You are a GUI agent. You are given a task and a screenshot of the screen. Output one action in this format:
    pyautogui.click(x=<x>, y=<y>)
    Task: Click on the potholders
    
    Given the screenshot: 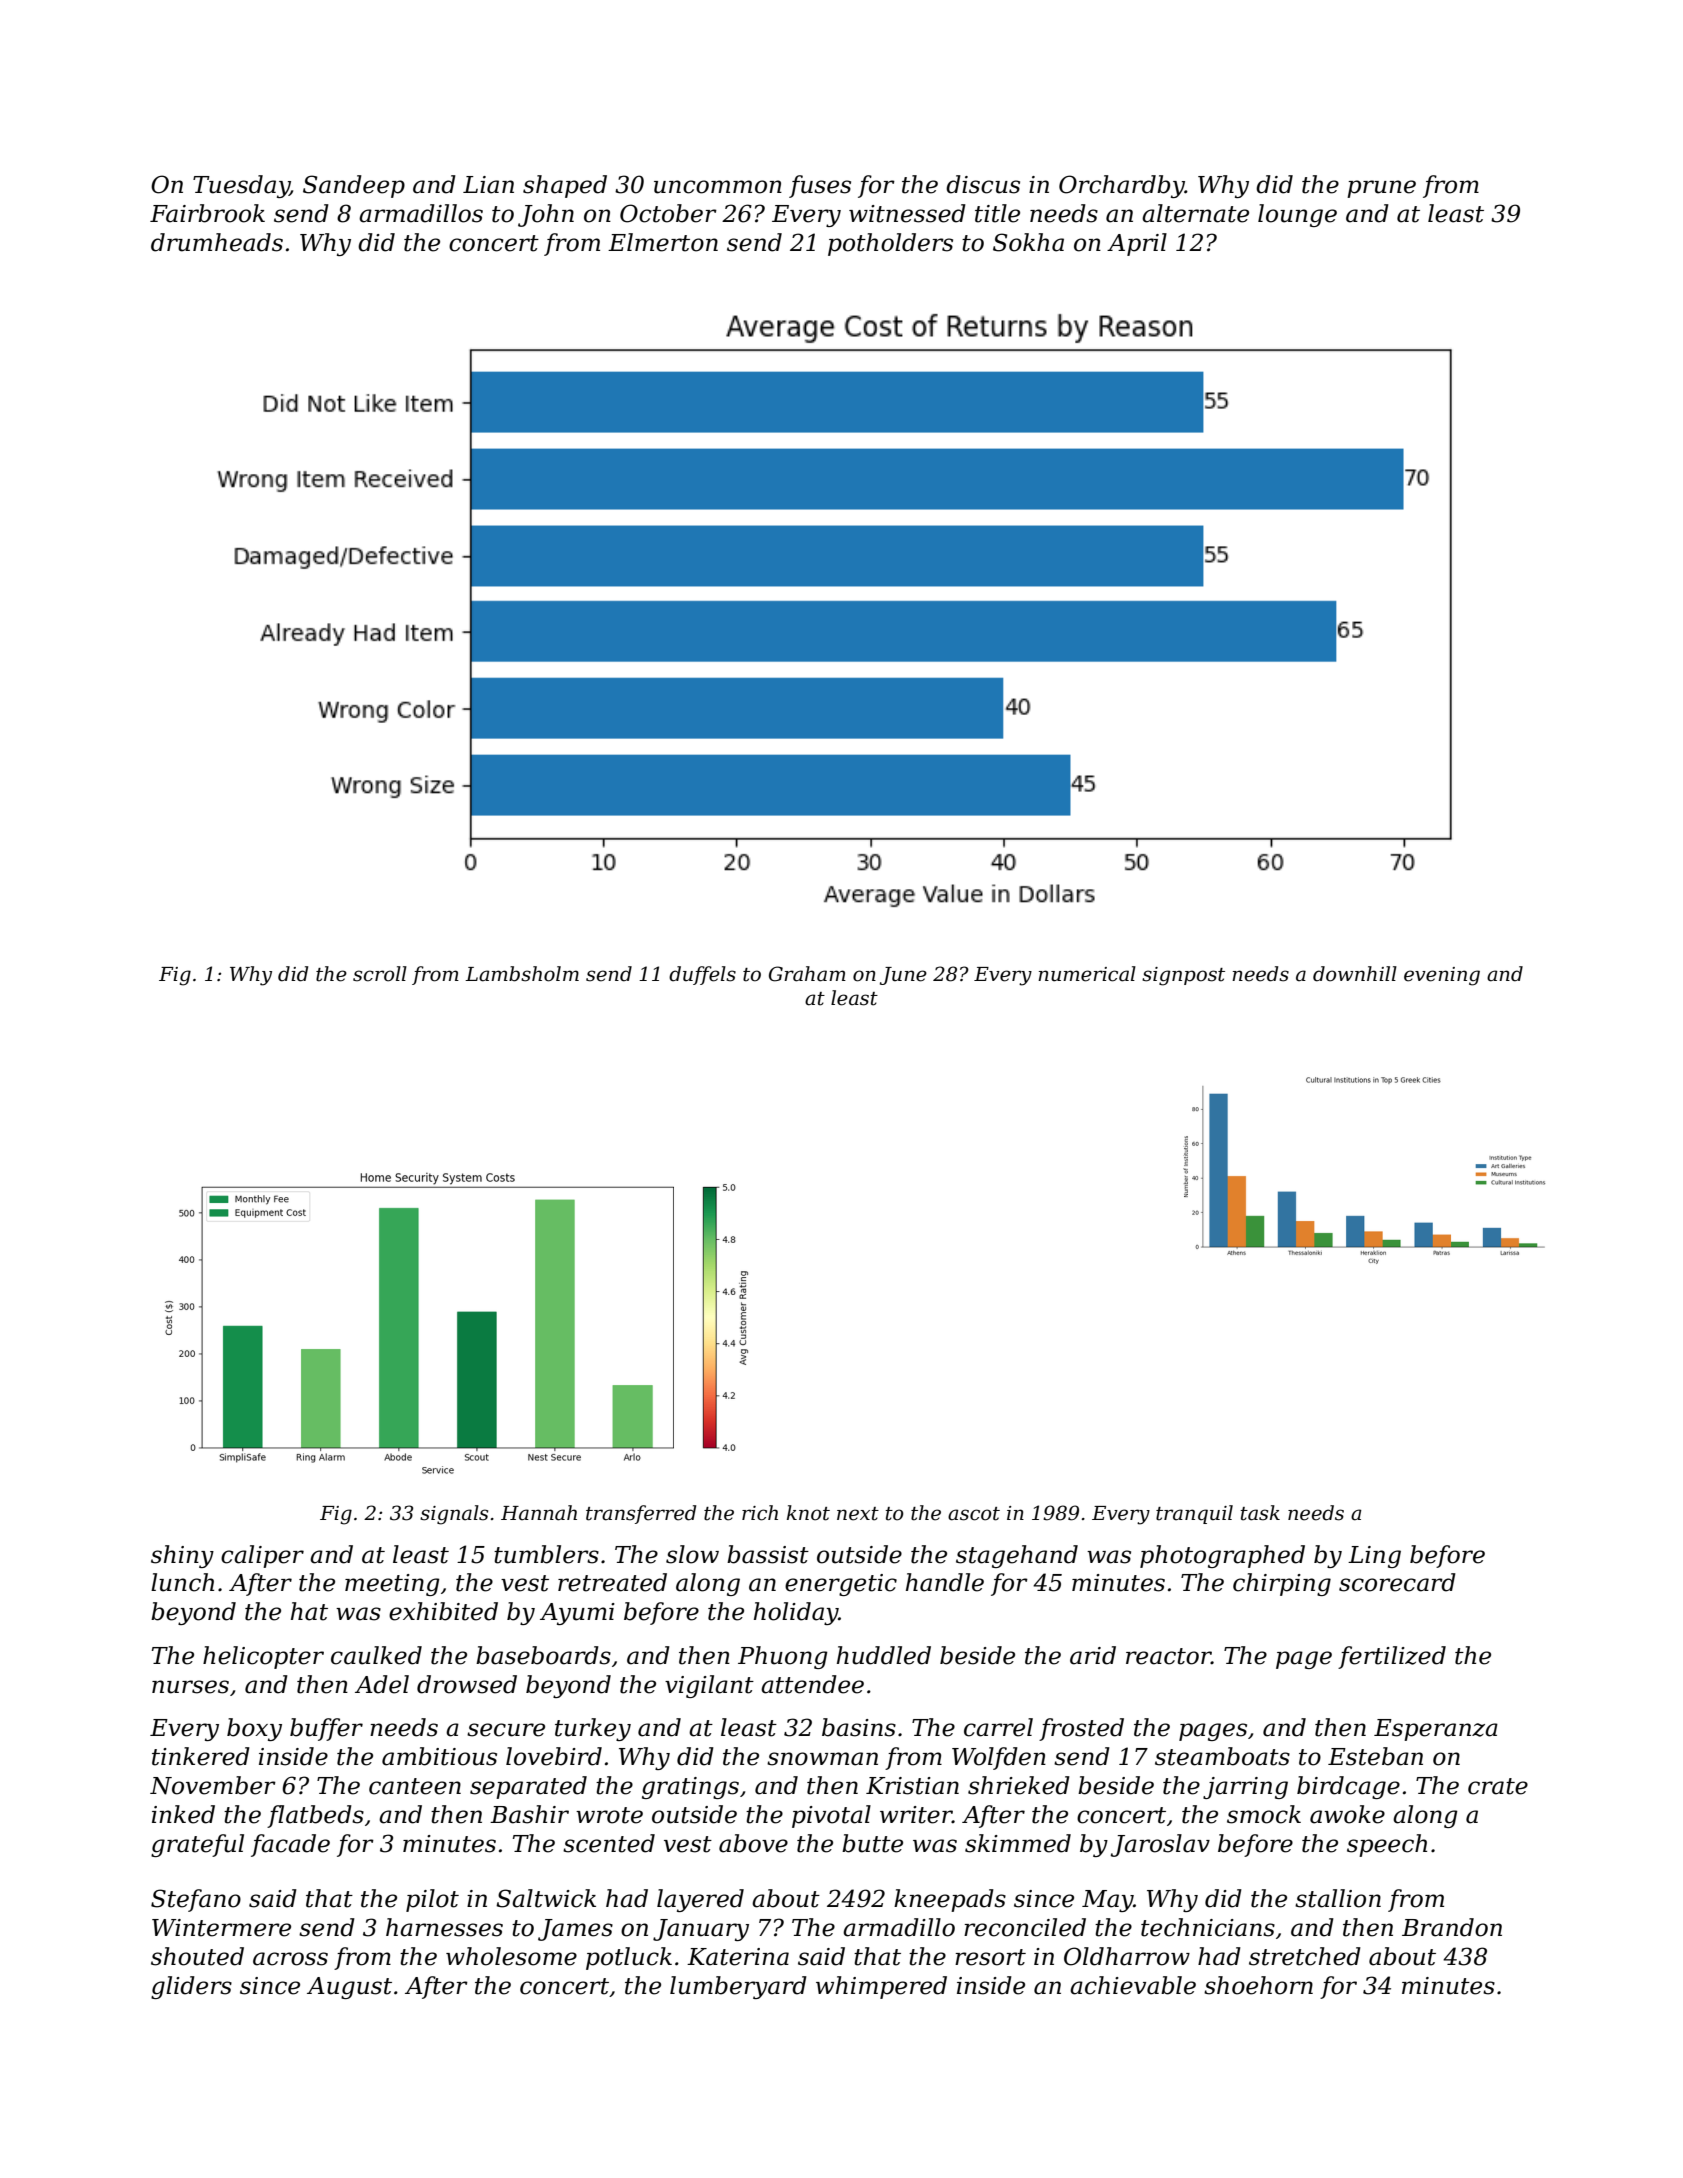 What is the action you would take?
    pyautogui.click(x=890, y=244)
